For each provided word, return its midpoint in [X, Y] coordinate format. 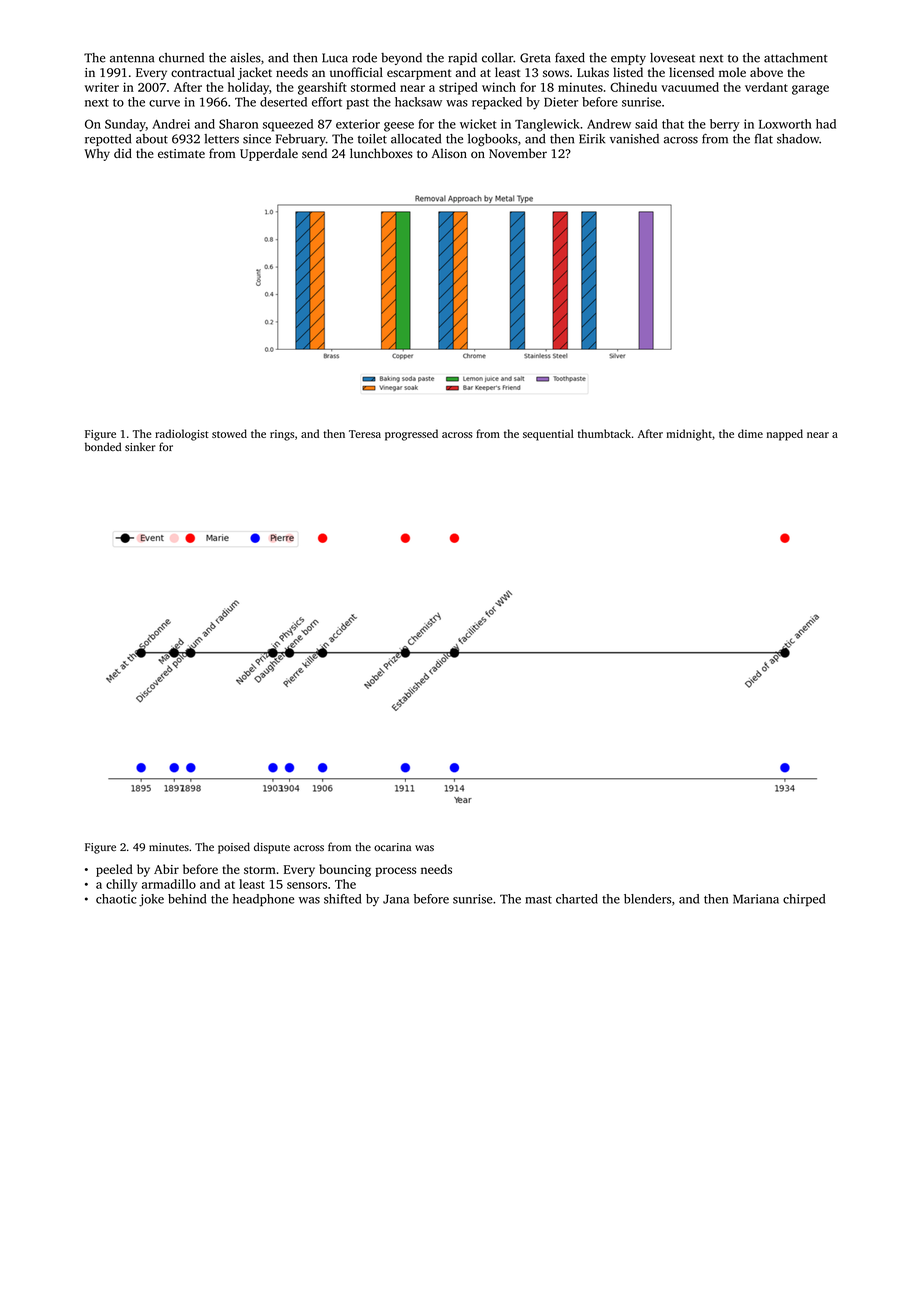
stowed [229, 433]
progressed [411, 435]
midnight [689, 435]
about [152, 139]
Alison [449, 153]
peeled [114, 870]
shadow [798, 139]
